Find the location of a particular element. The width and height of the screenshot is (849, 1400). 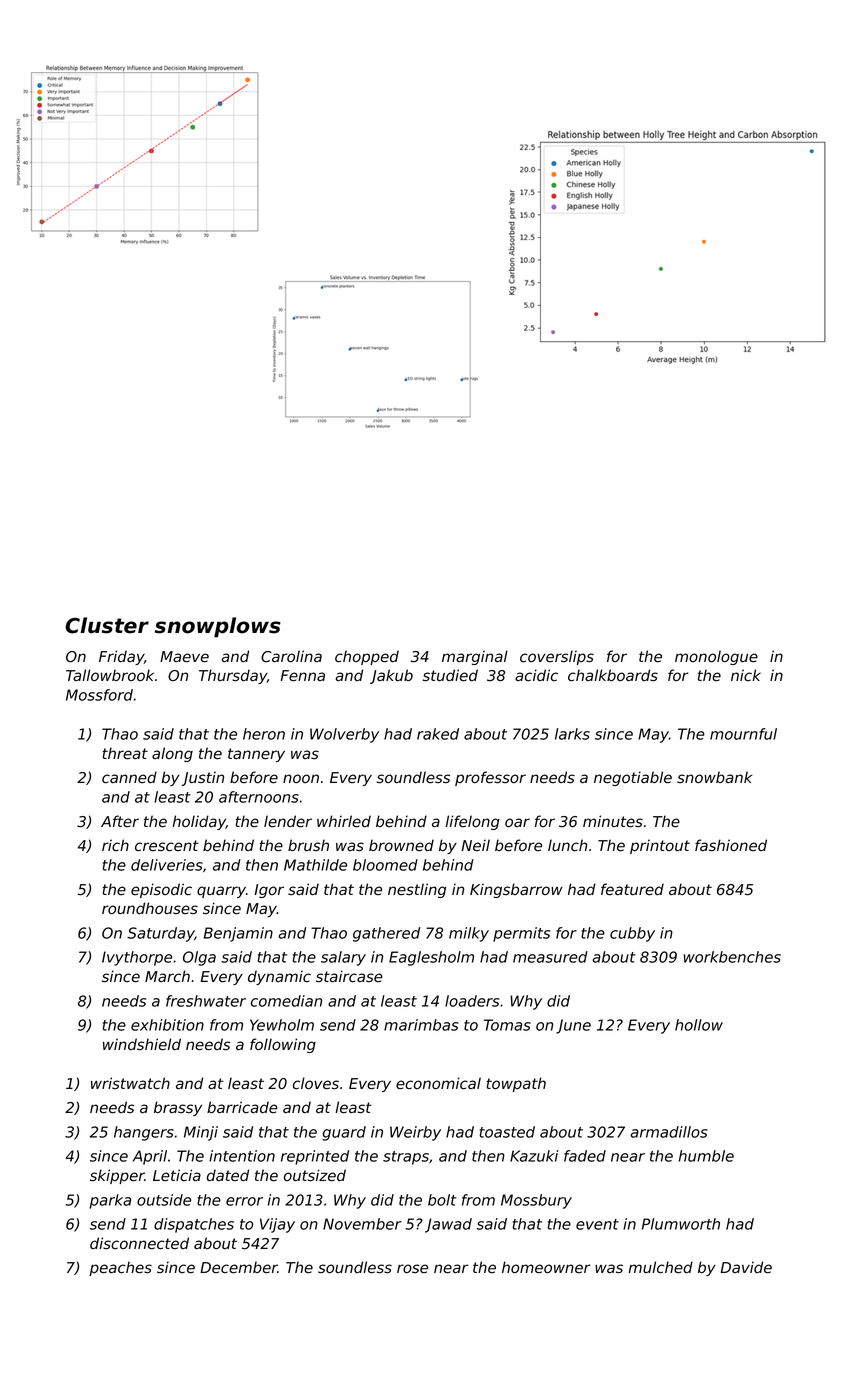

disconnected is located at coordinates (139, 1243).
